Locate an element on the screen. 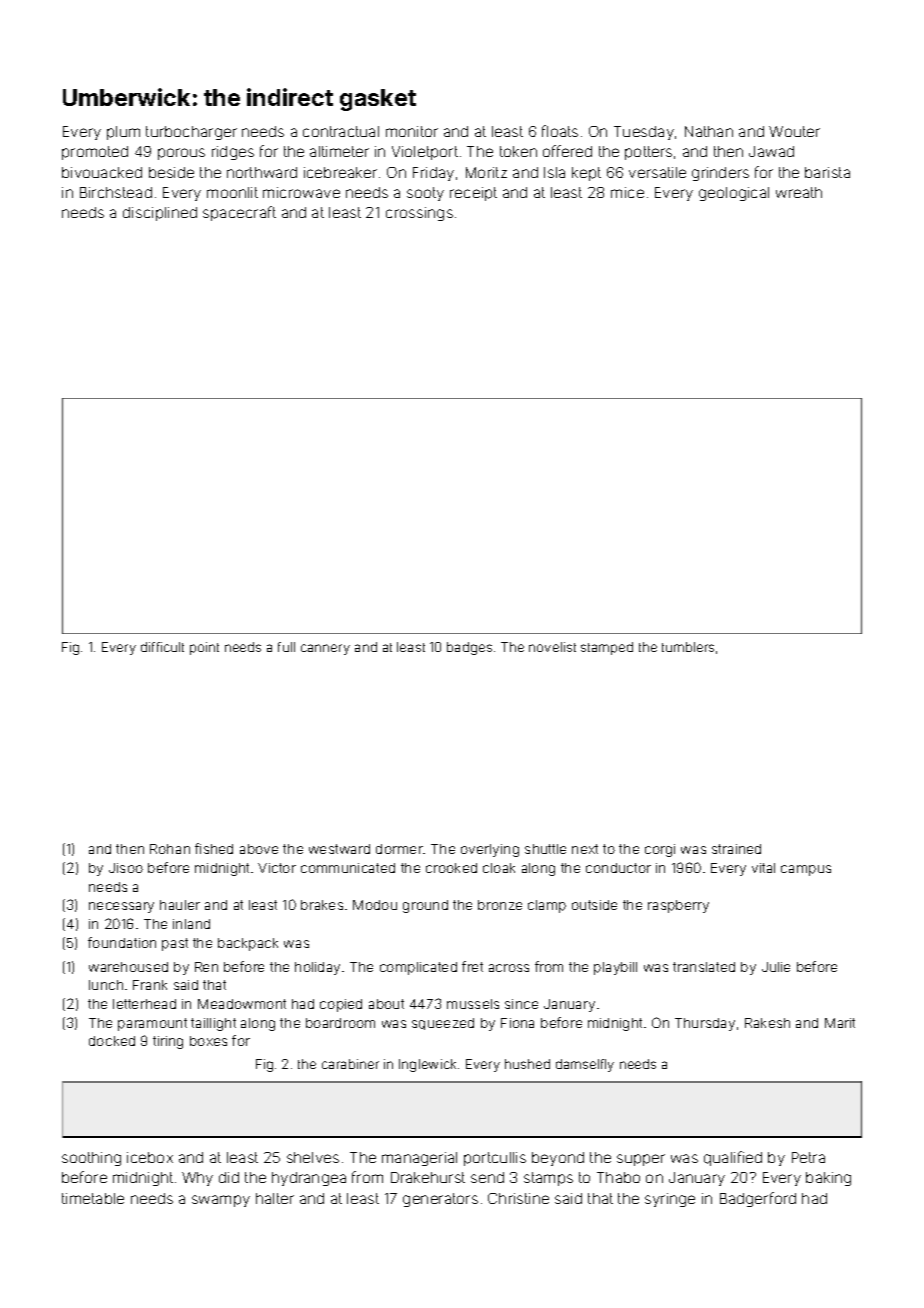 Image resolution: width=924 pixels, height=1308 pixels. strained is located at coordinates (736, 849).
